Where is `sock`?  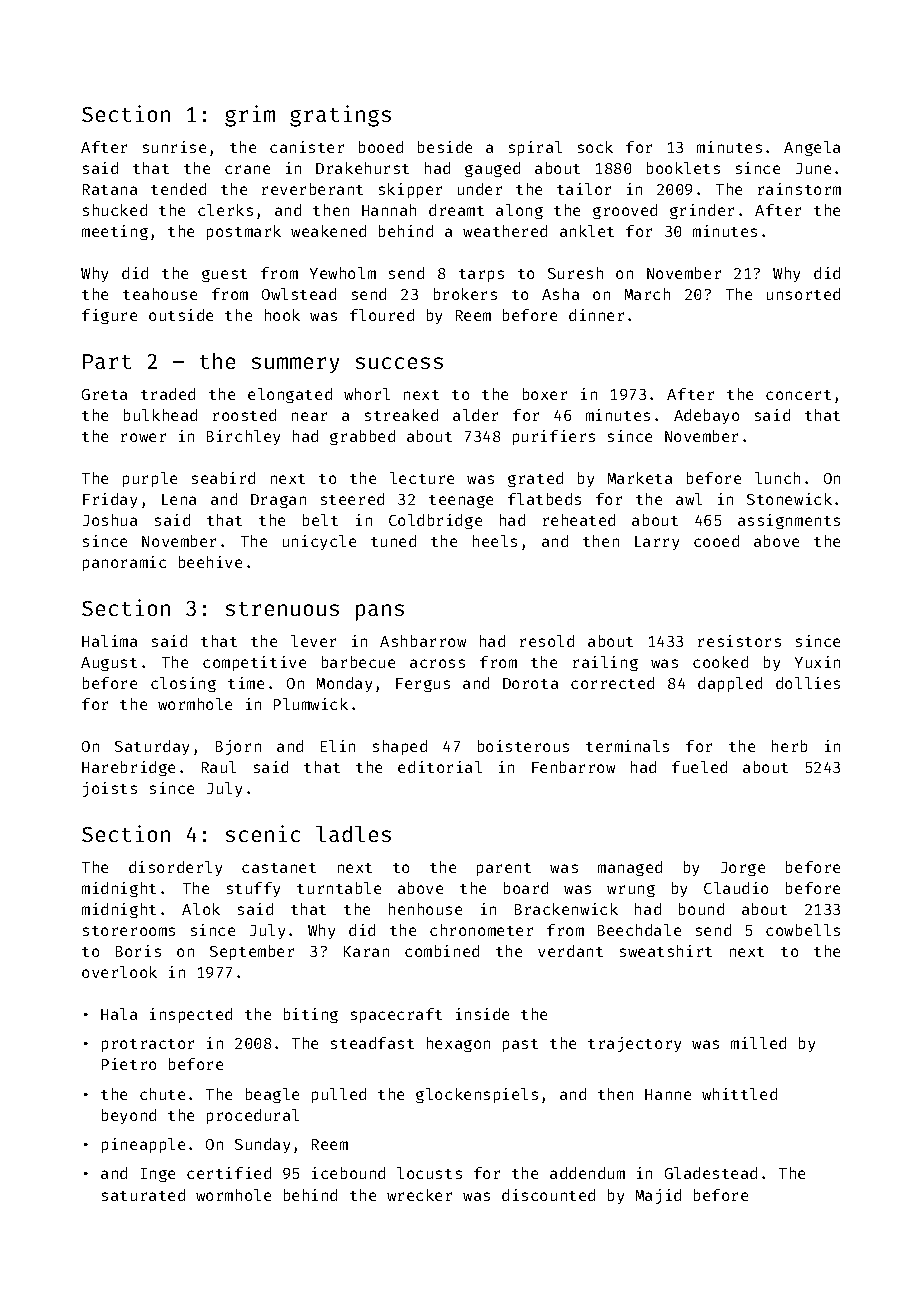 sock is located at coordinates (595, 147).
